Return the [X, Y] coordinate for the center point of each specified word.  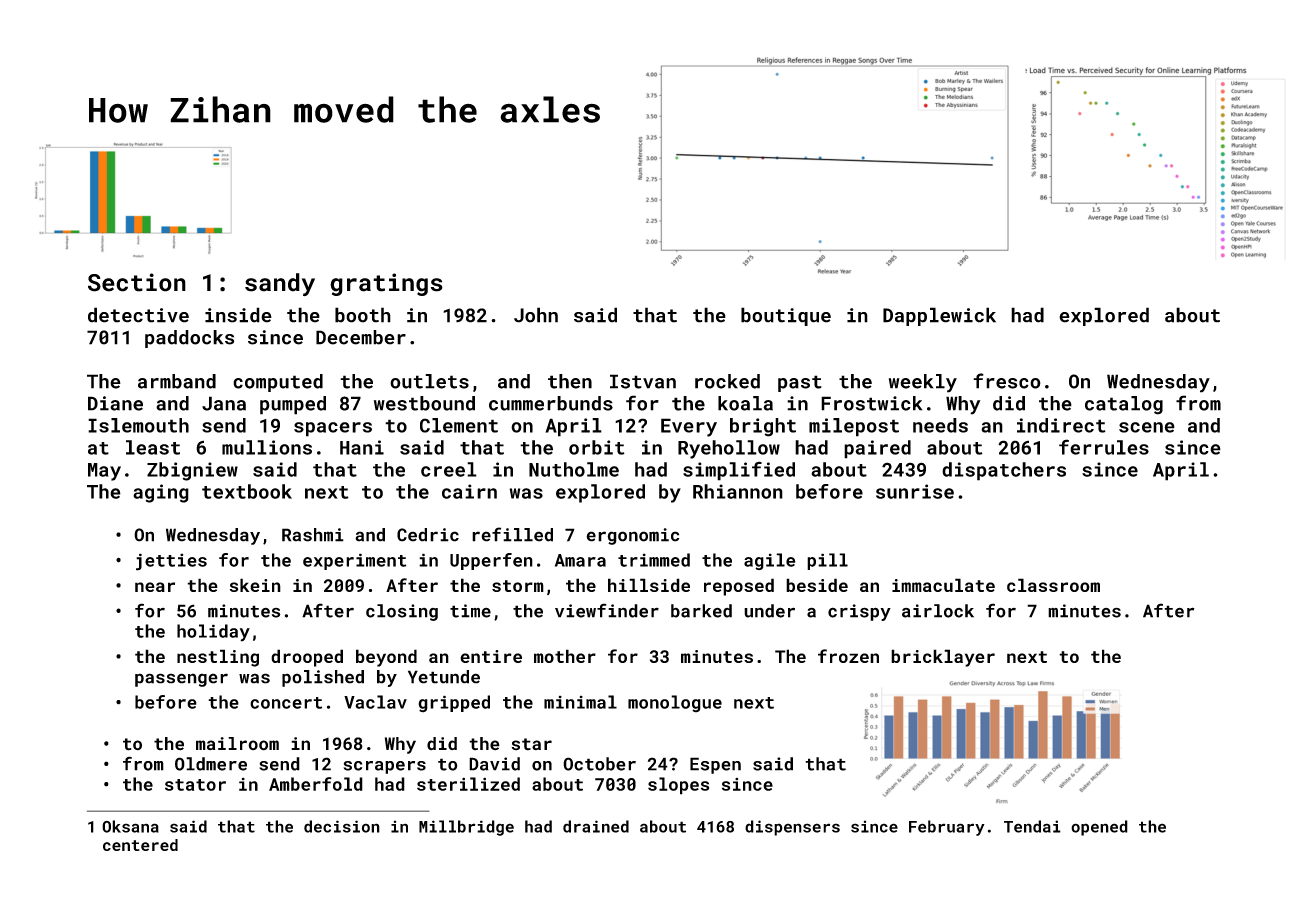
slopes [678, 786]
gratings [386, 284]
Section [137, 282]
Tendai [1032, 826]
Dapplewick [939, 316]
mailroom [237, 744]
